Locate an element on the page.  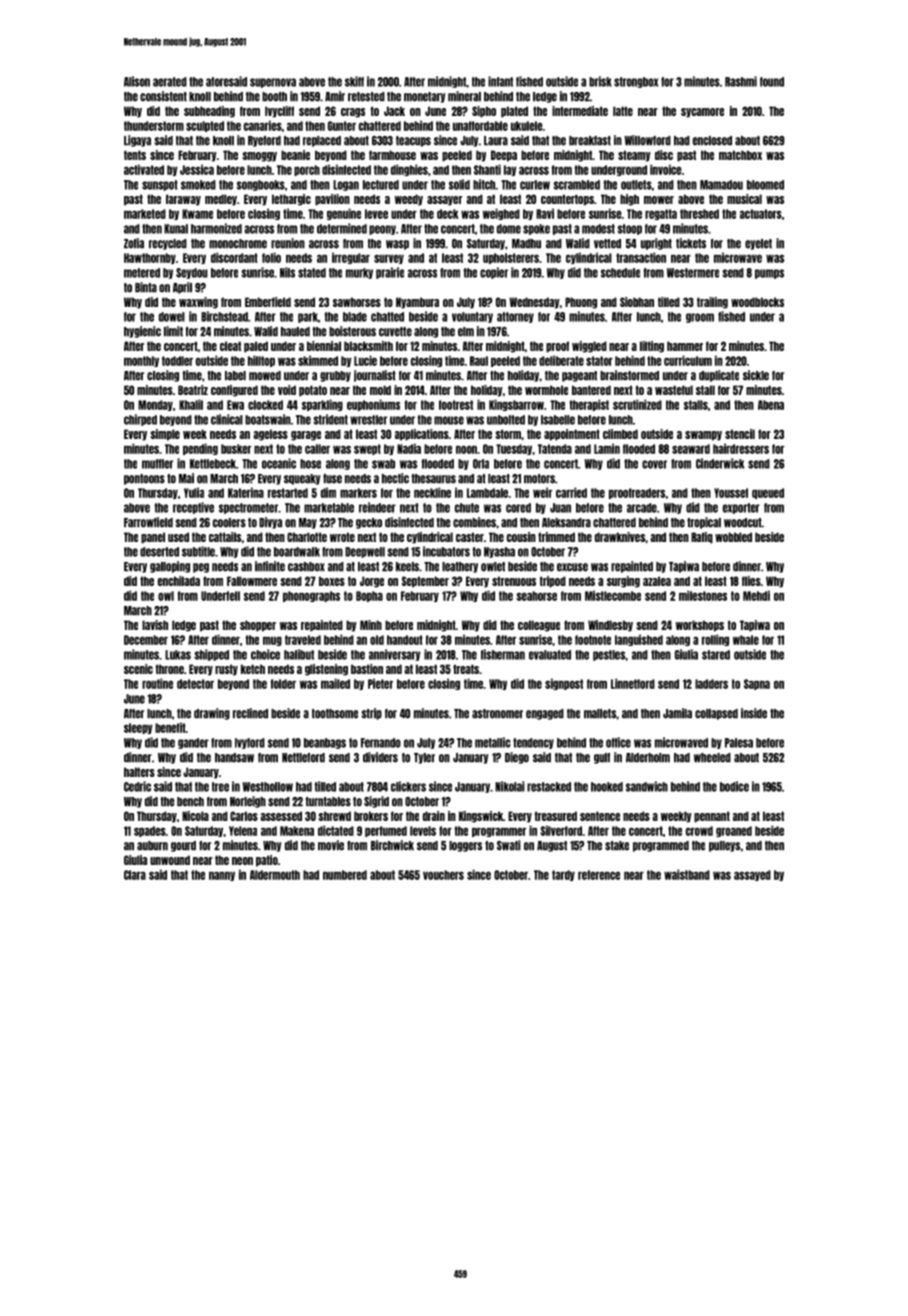
vouchers is located at coordinates (443, 875).
